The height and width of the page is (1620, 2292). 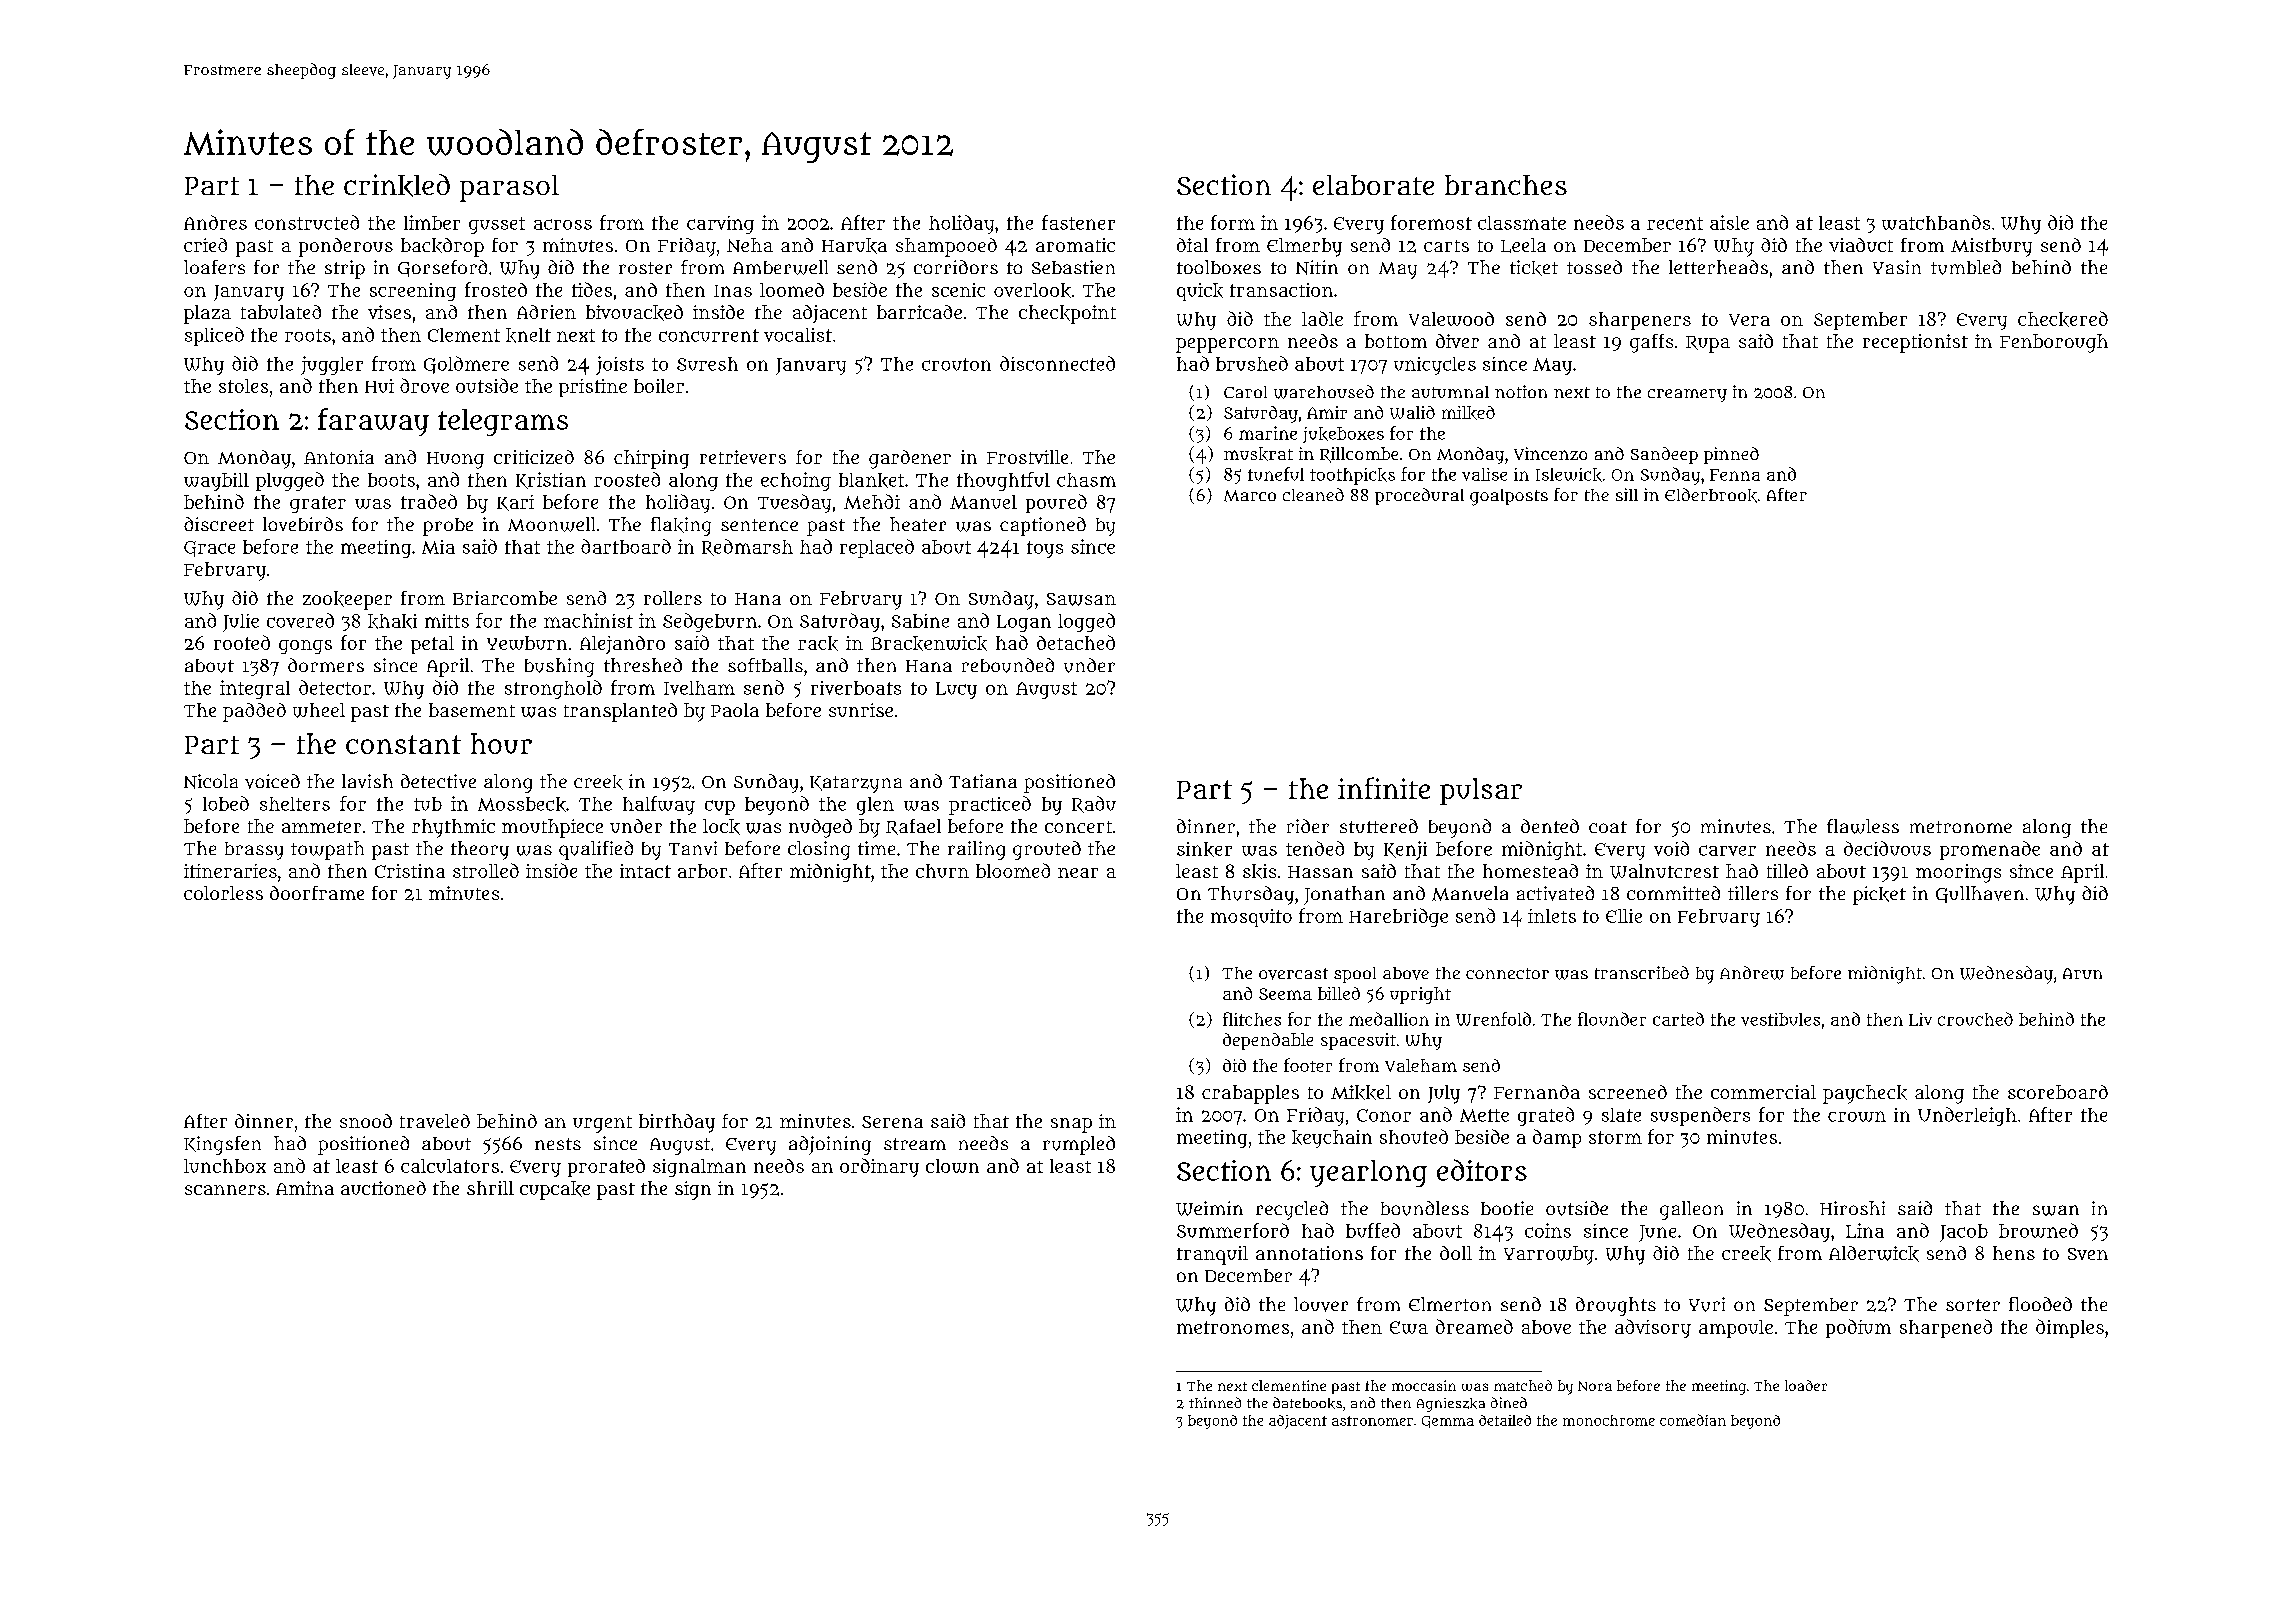 What do you see at coordinates (1215, 1402) in the page?
I see `thinned` at bounding box center [1215, 1402].
